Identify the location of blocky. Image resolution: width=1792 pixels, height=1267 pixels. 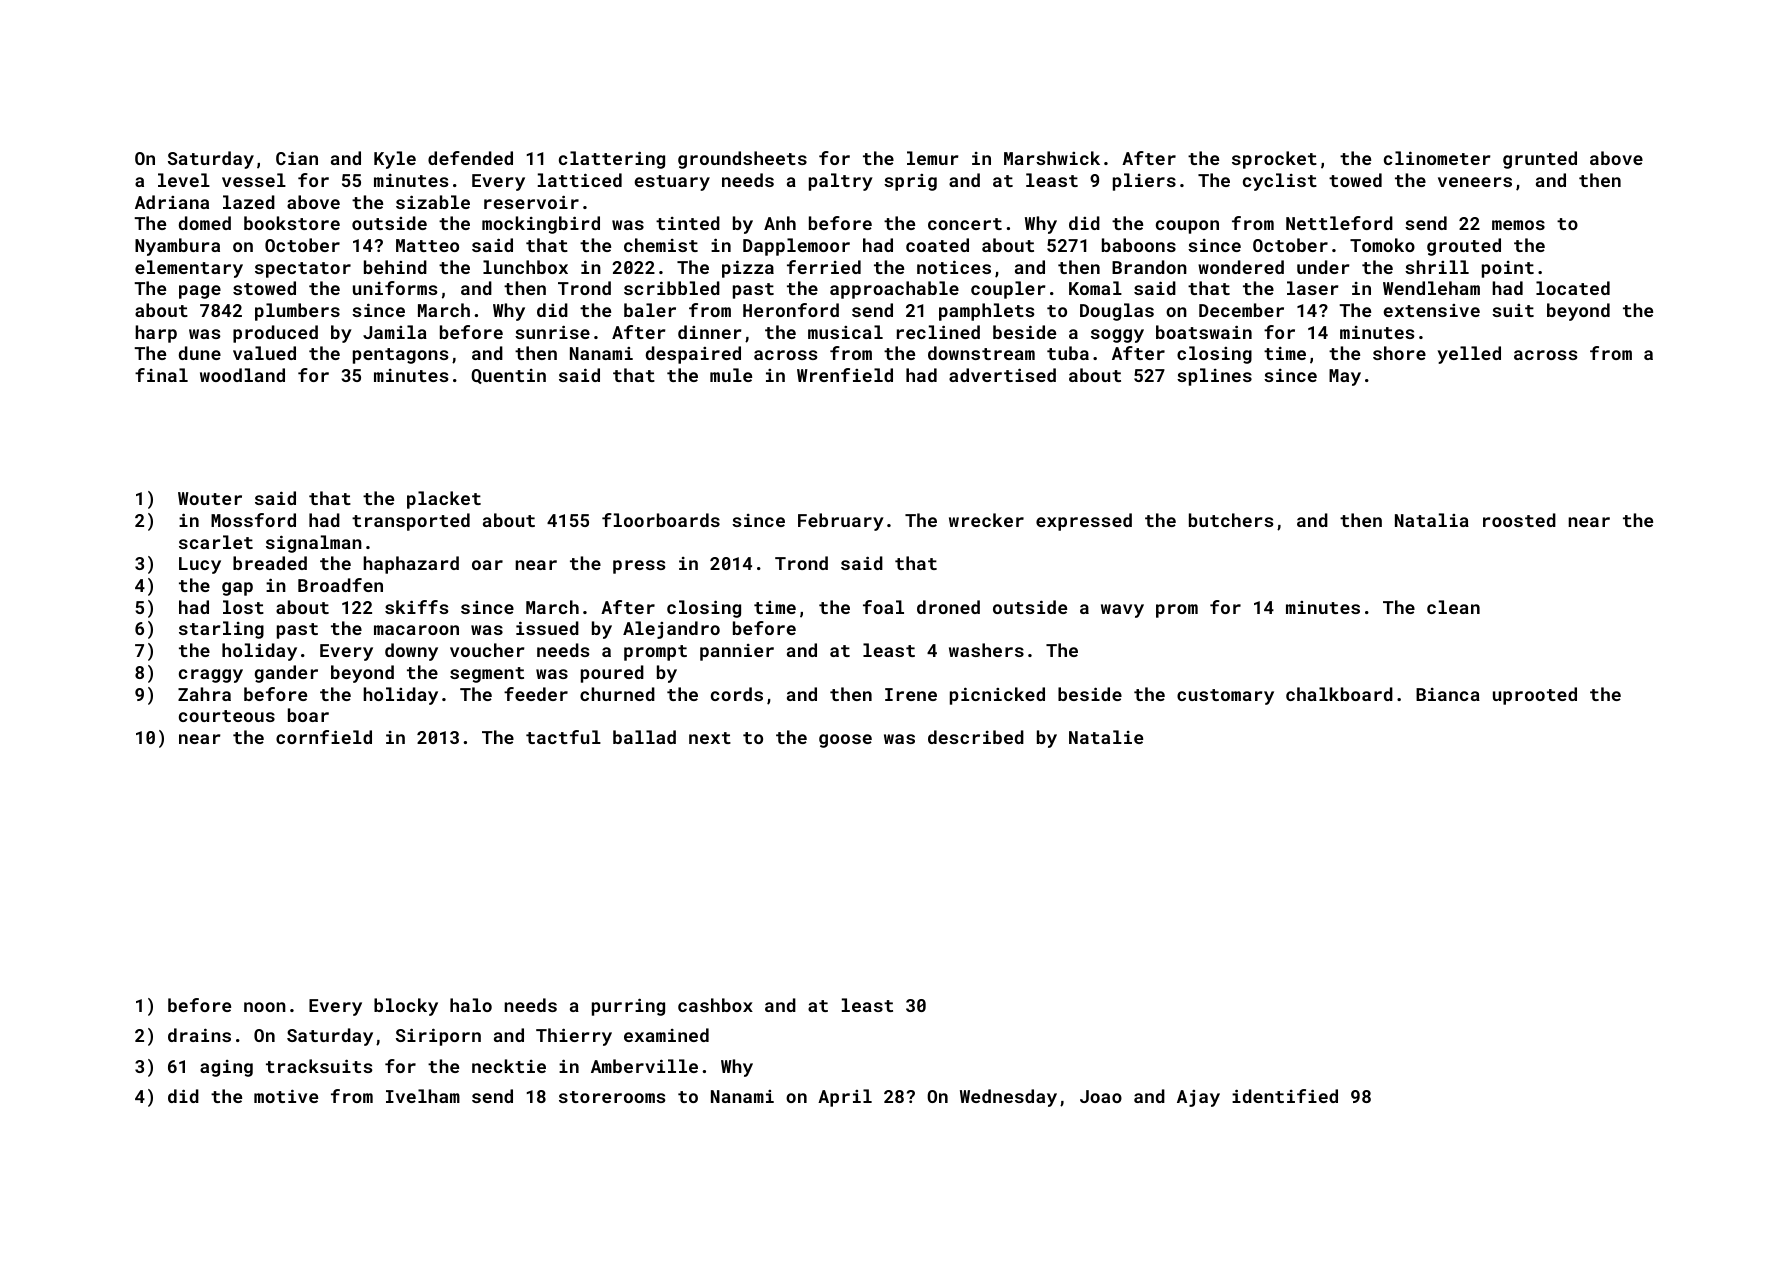
(406, 1007).
